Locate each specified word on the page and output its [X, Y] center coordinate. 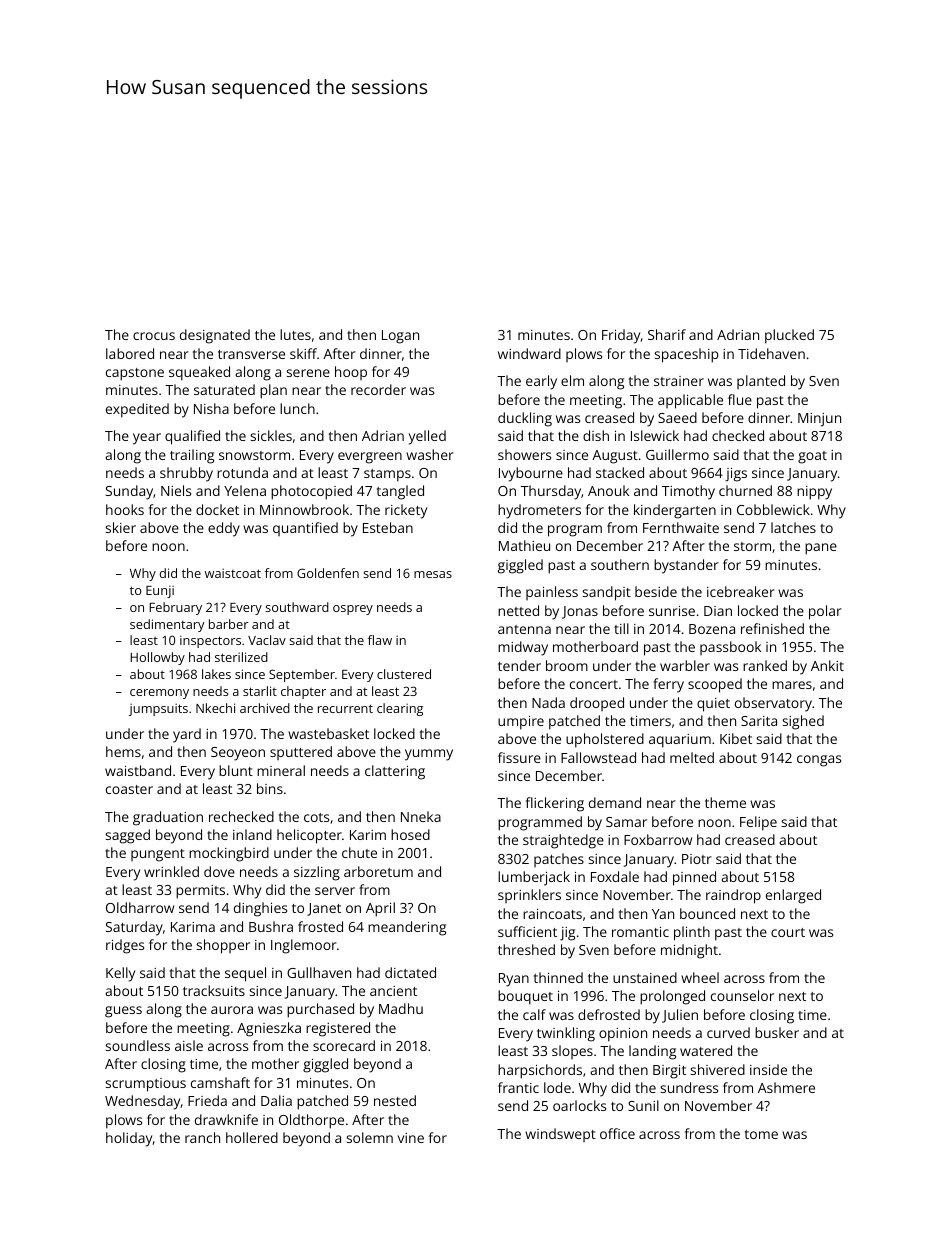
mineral [281, 770]
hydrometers [539, 511]
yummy [429, 755]
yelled [427, 437]
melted [692, 757]
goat [812, 457]
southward [297, 607]
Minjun [819, 420]
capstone [135, 374]
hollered [252, 1137]
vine [411, 1138]
